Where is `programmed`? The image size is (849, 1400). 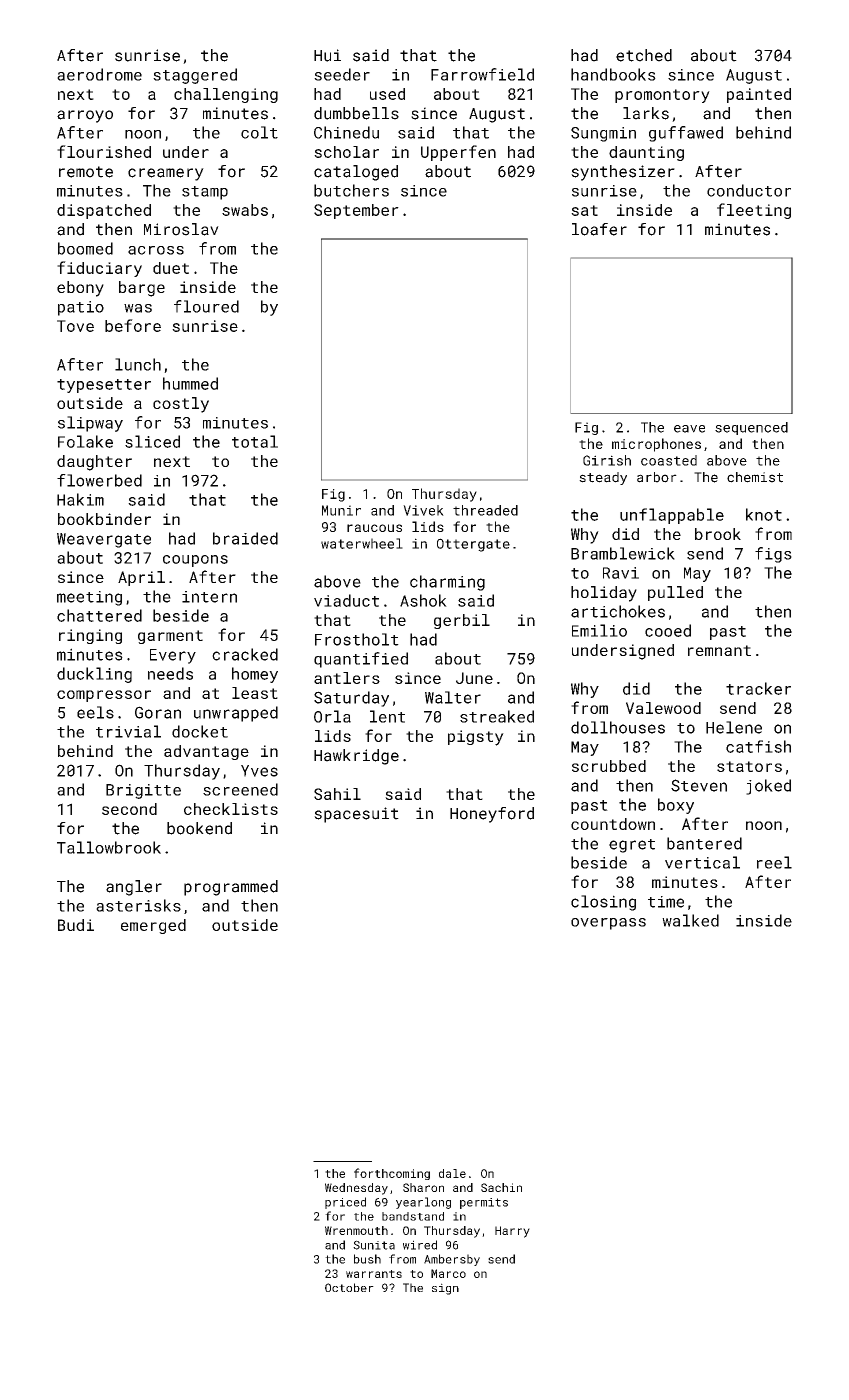
programmed is located at coordinates (231, 888).
